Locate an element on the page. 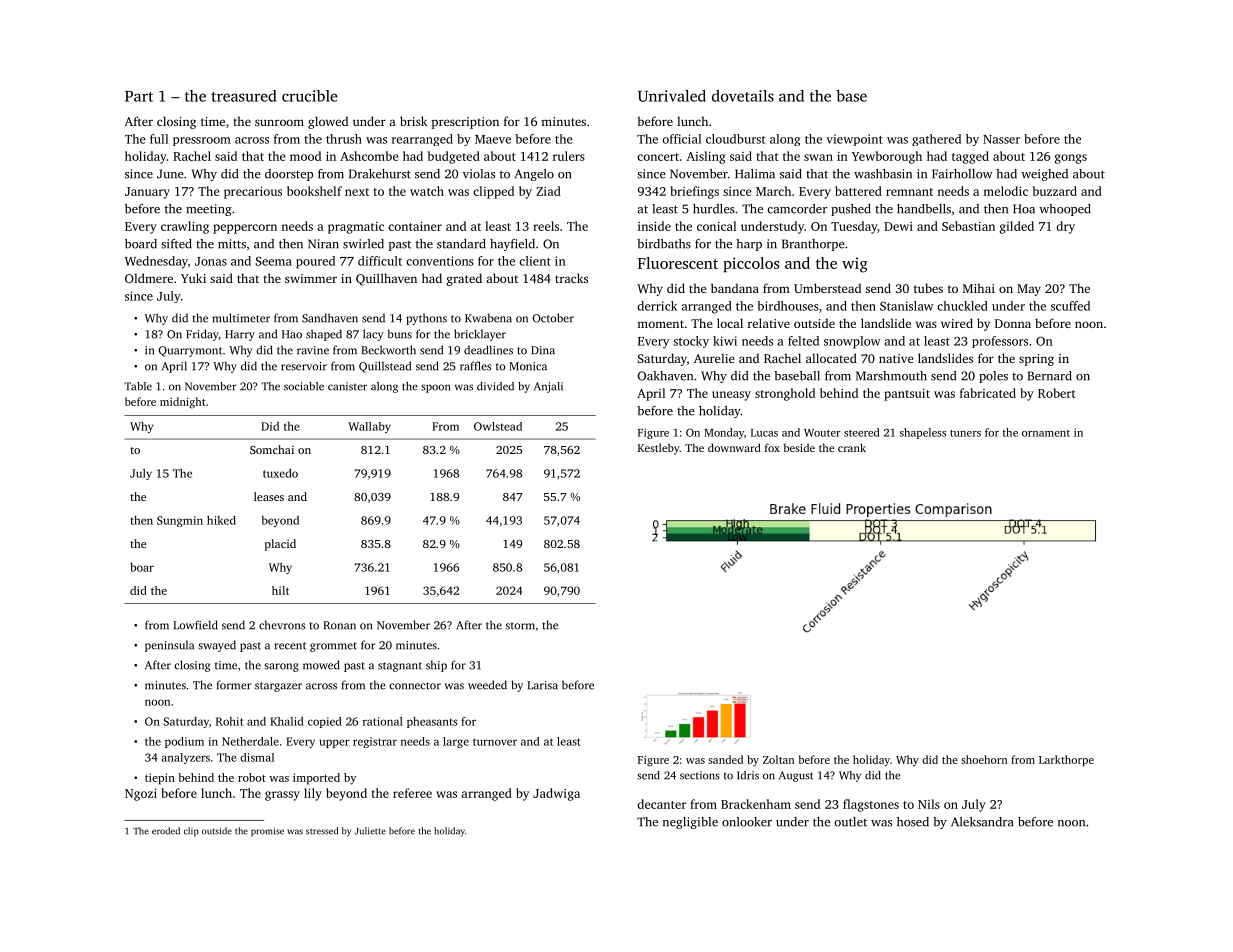 The image size is (1233, 952). Mihai is located at coordinates (979, 288).
